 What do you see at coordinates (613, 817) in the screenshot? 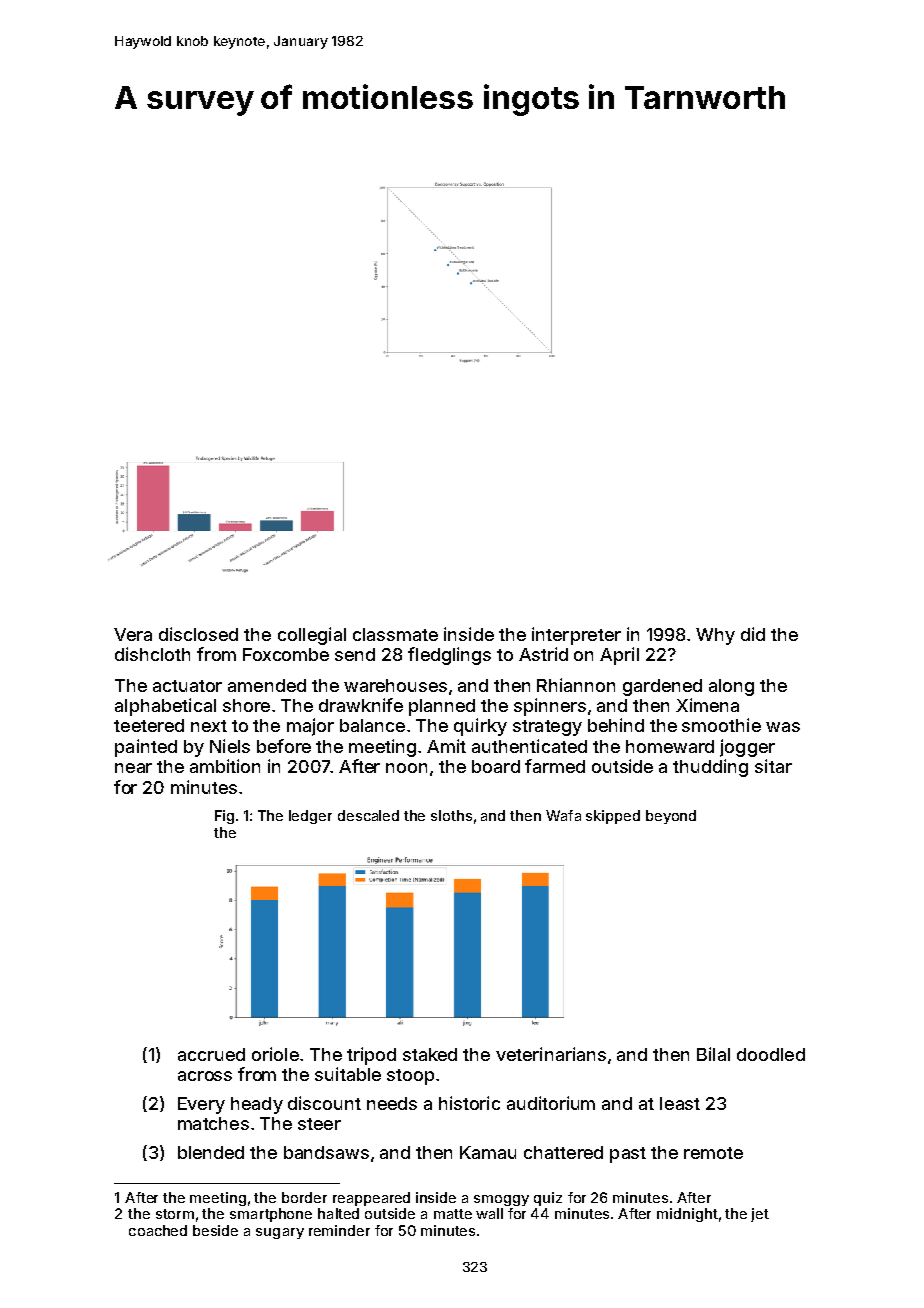
I see `skipped` at bounding box center [613, 817].
